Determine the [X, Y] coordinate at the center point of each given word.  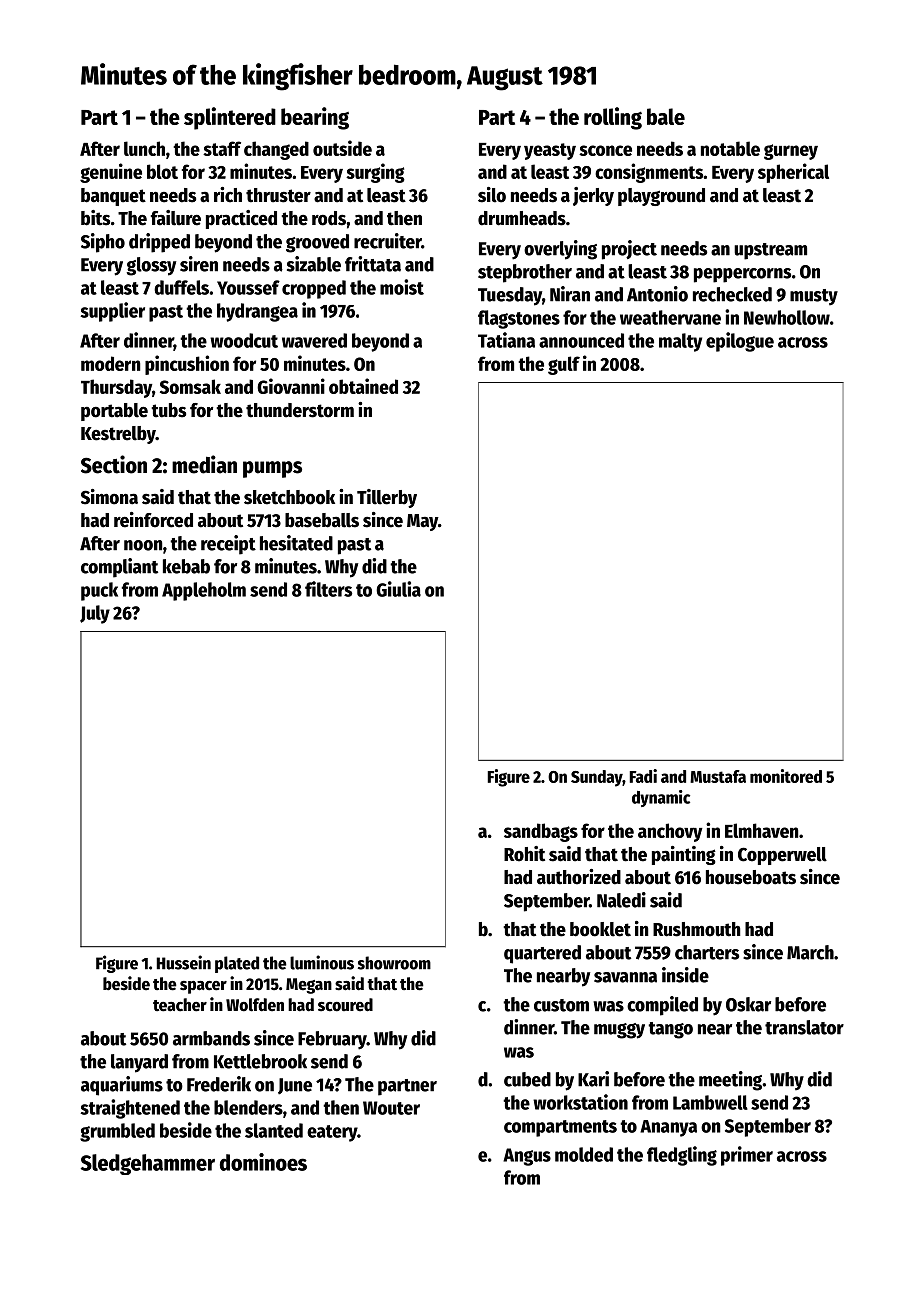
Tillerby [387, 498]
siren [199, 264]
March [810, 952]
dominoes [263, 1162]
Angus [527, 1157]
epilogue [740, 342]
